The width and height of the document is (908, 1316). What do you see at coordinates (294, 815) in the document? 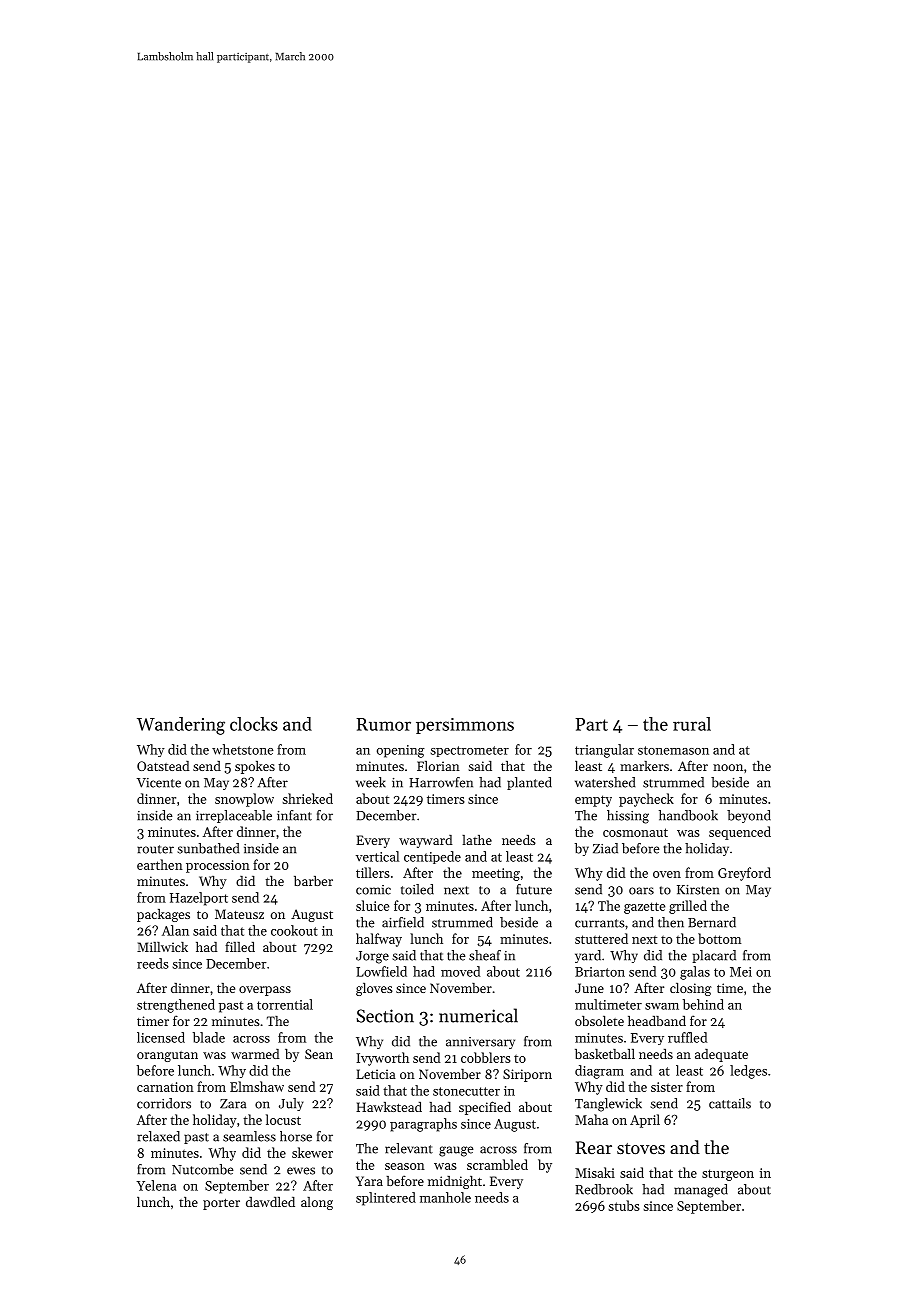
I see `infant` at bounding box center [294, 815].
